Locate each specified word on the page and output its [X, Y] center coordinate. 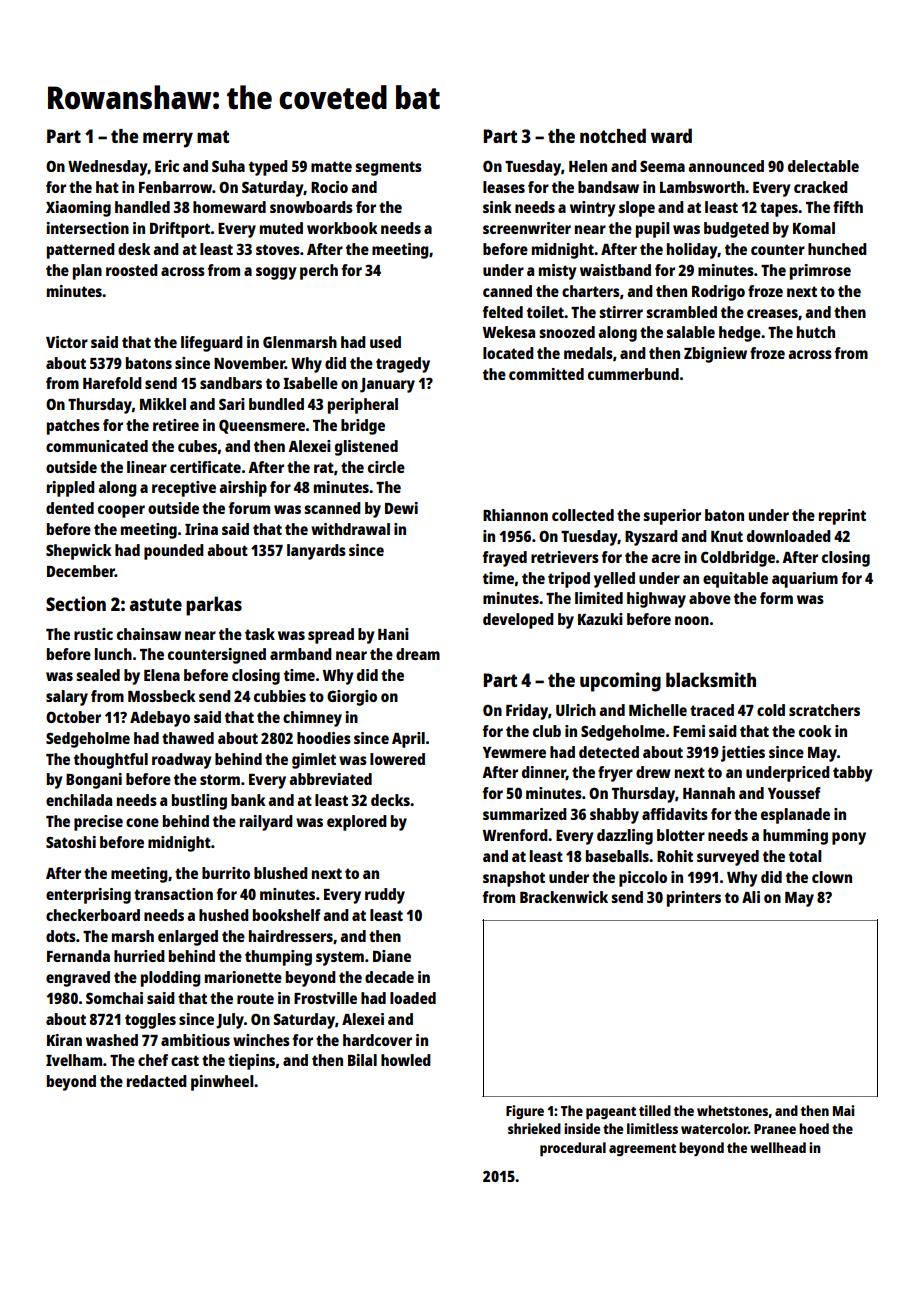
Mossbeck [162, 696]
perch [319, 272]
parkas [214, 606]
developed [518, 621]
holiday [692, 251]
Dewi [401, 508]
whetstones [732, 1110]
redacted [157, 1081]
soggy [276, 273]
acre [666, 558]
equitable [735, 580]
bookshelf [287, 915]
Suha [228, 166]
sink [497, 207]
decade [389, 977]
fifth [848, 207]
